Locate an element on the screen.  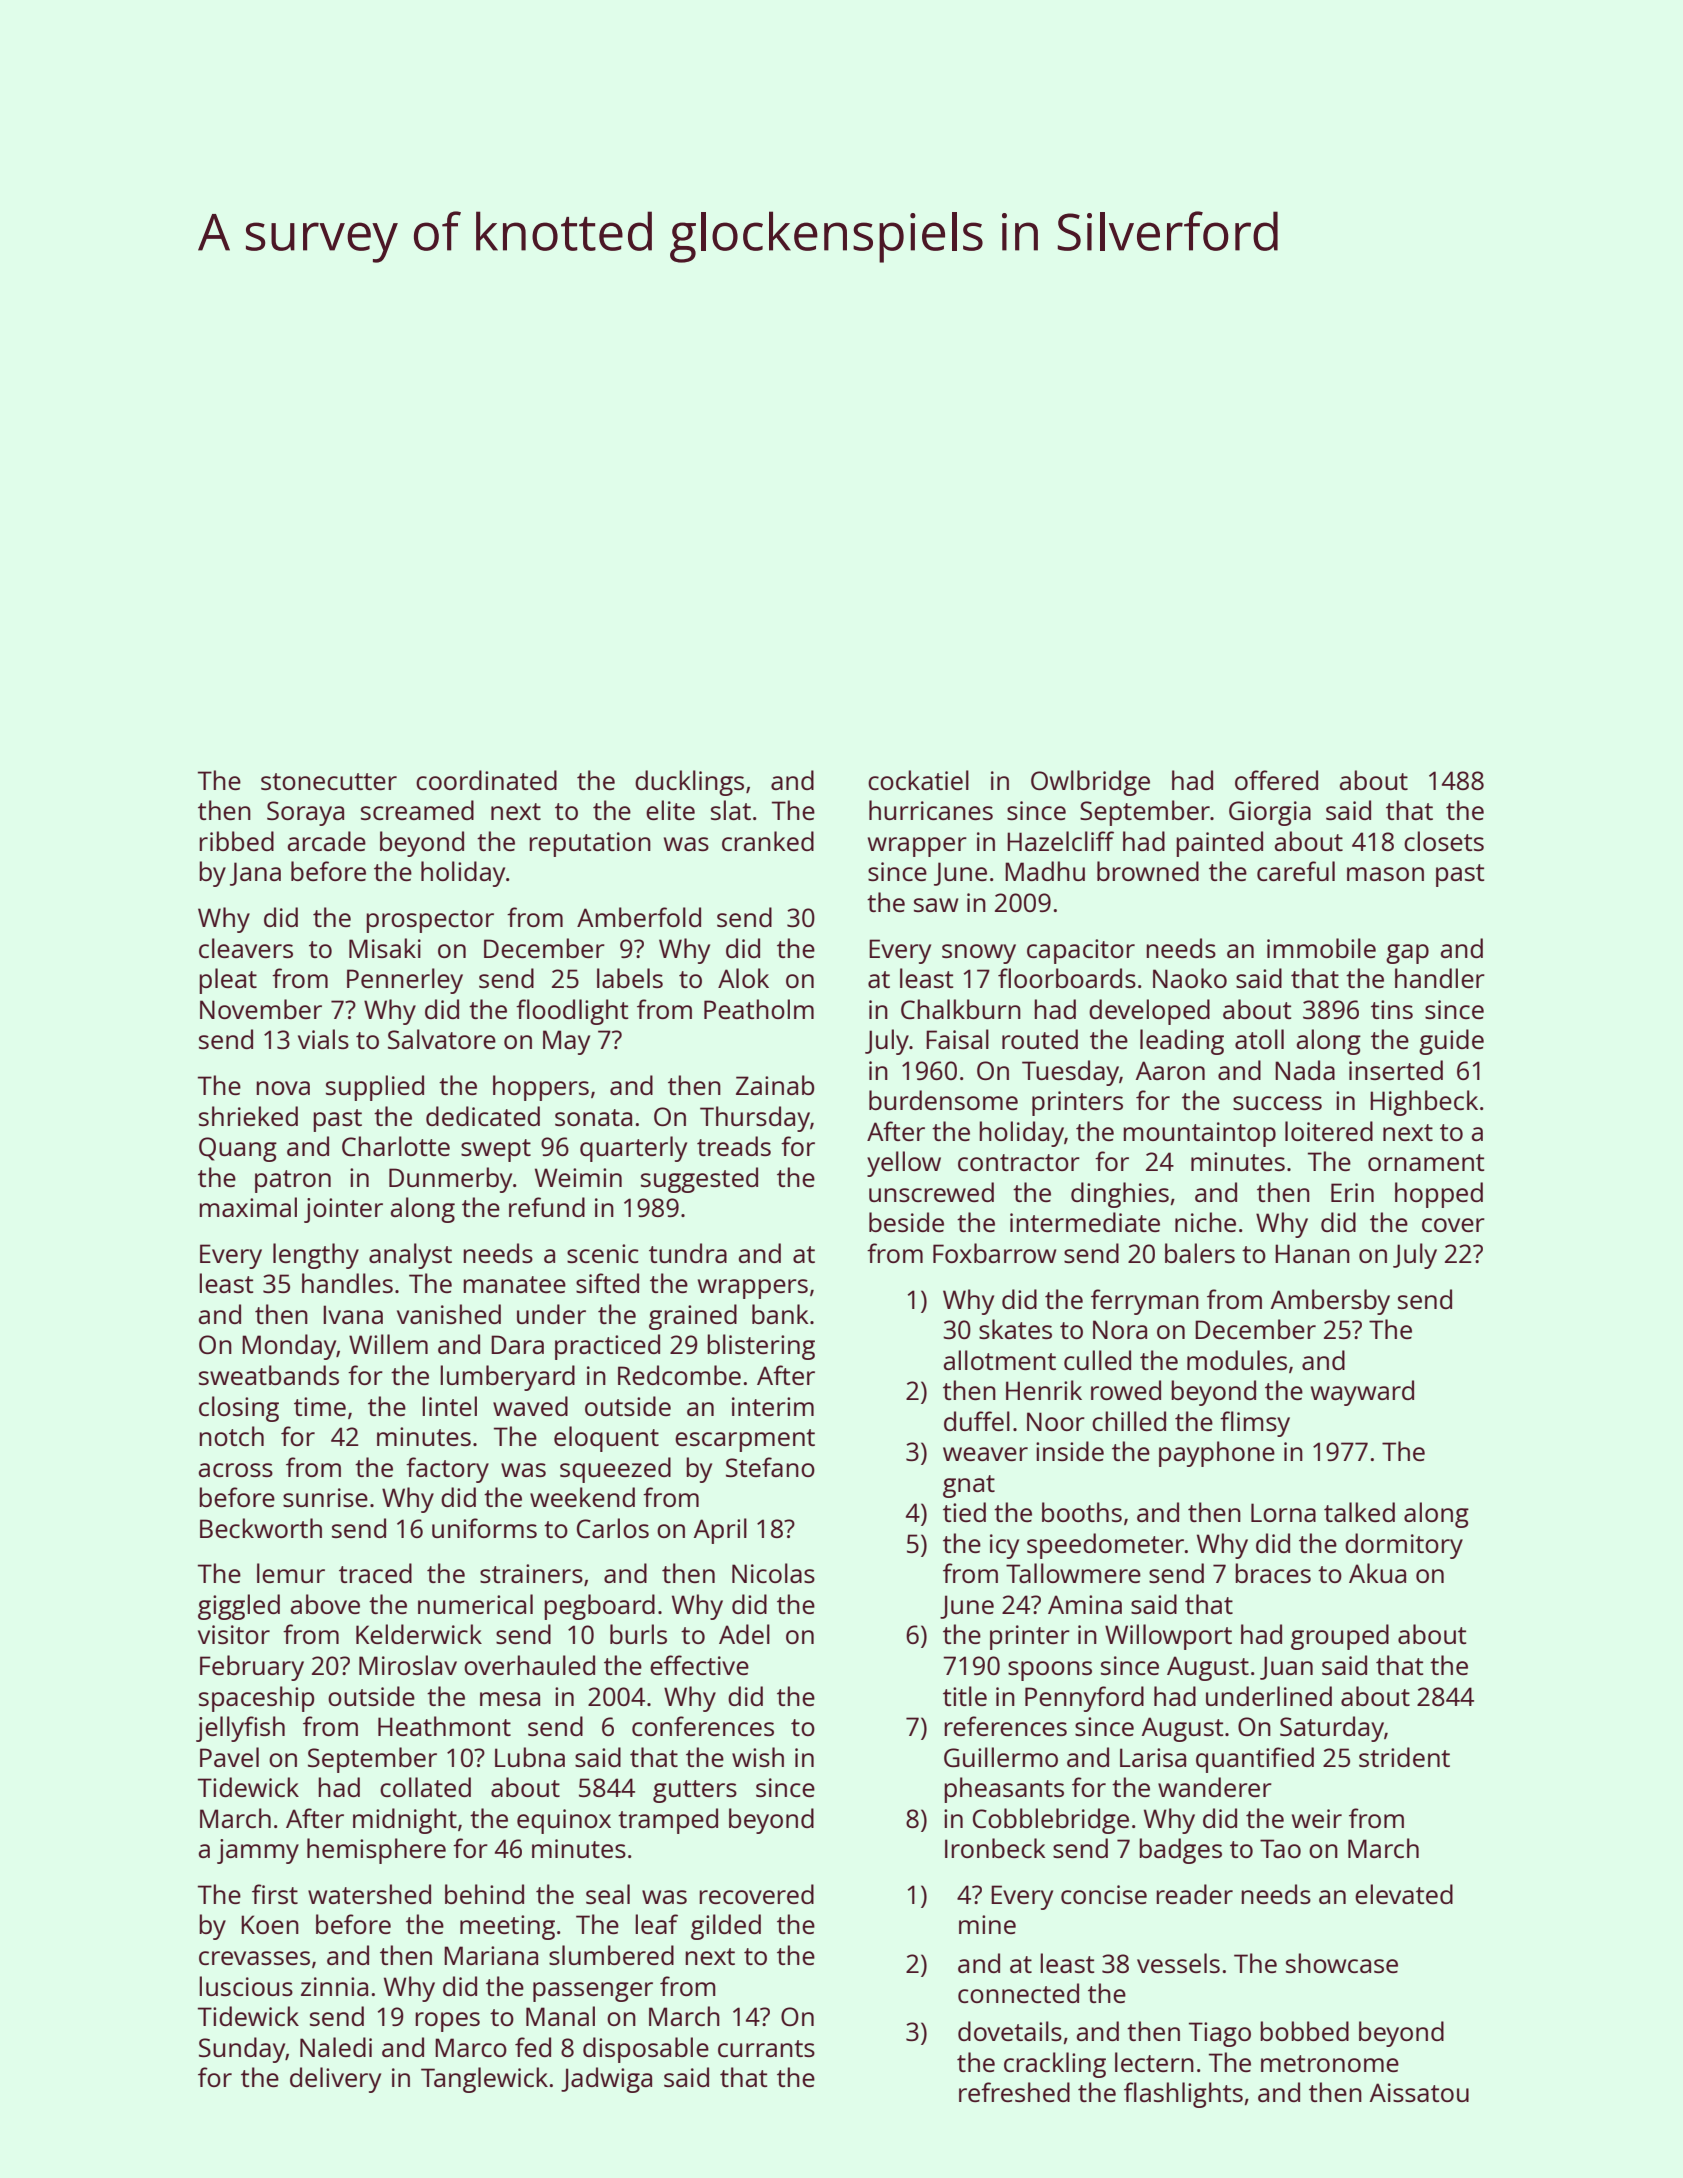
cranked is located at coordinates (768, 841).
